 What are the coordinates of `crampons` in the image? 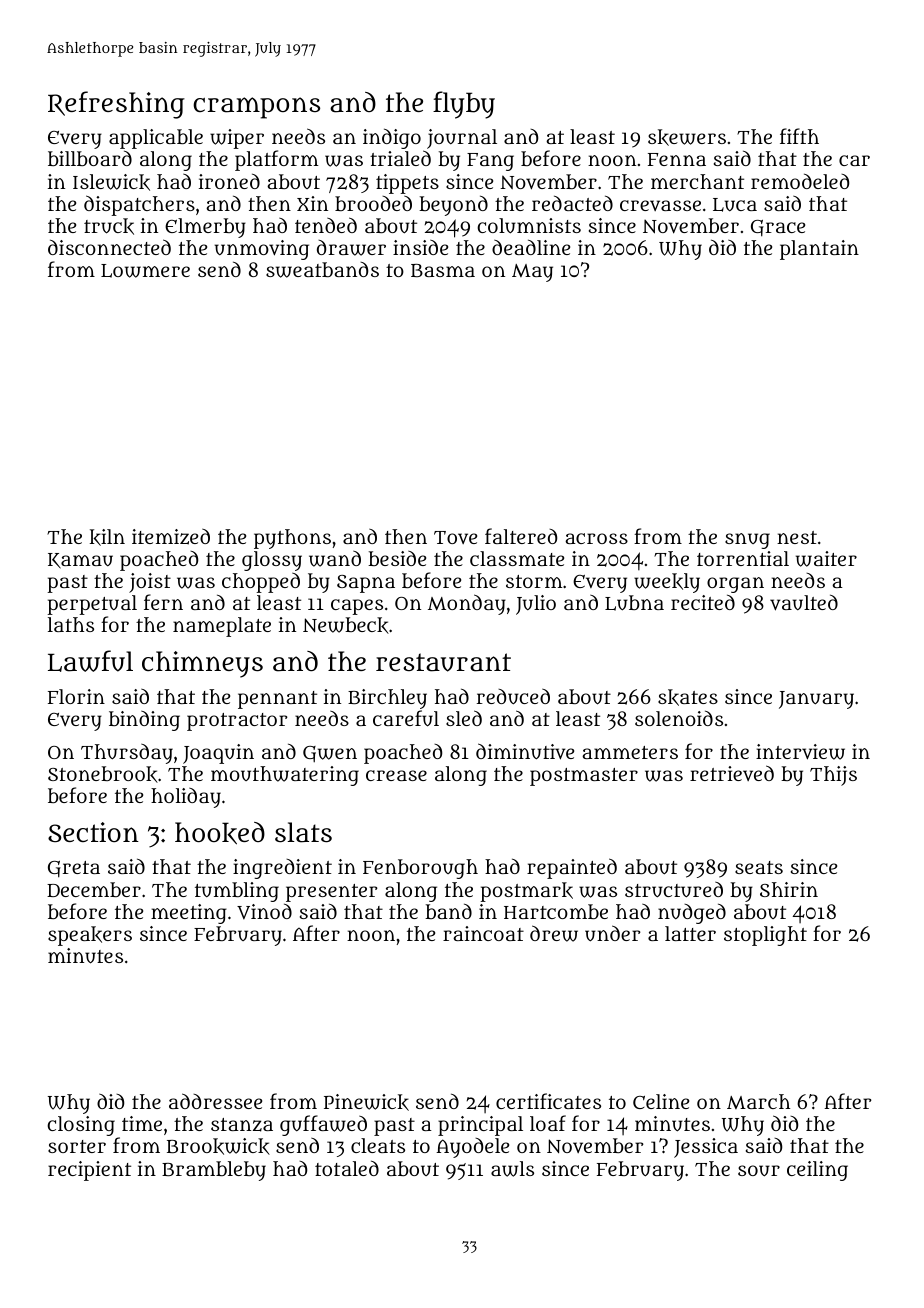 It's located at (256, 108).
